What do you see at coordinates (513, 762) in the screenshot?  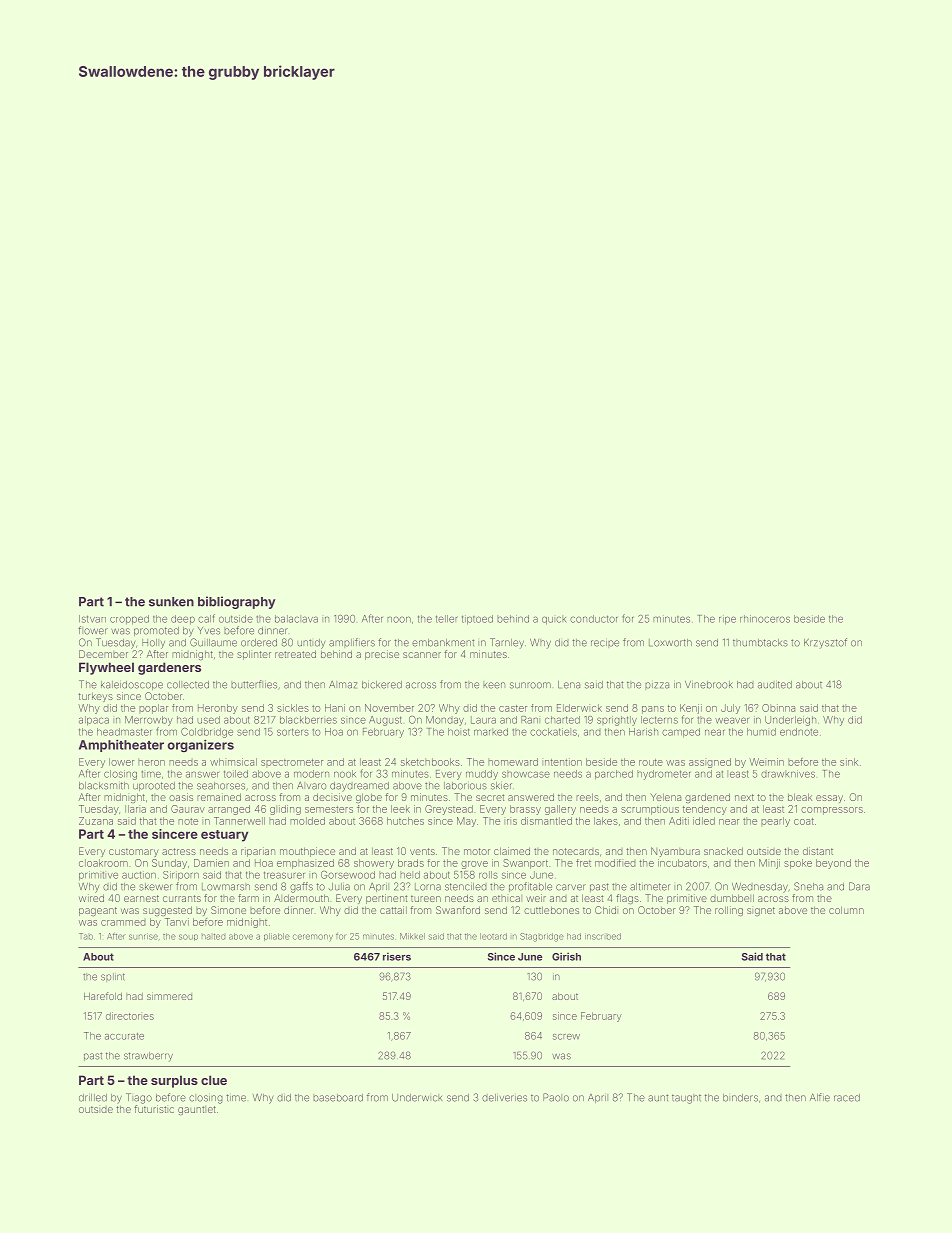 I see `homeward` at bounding box center [513, 762].
